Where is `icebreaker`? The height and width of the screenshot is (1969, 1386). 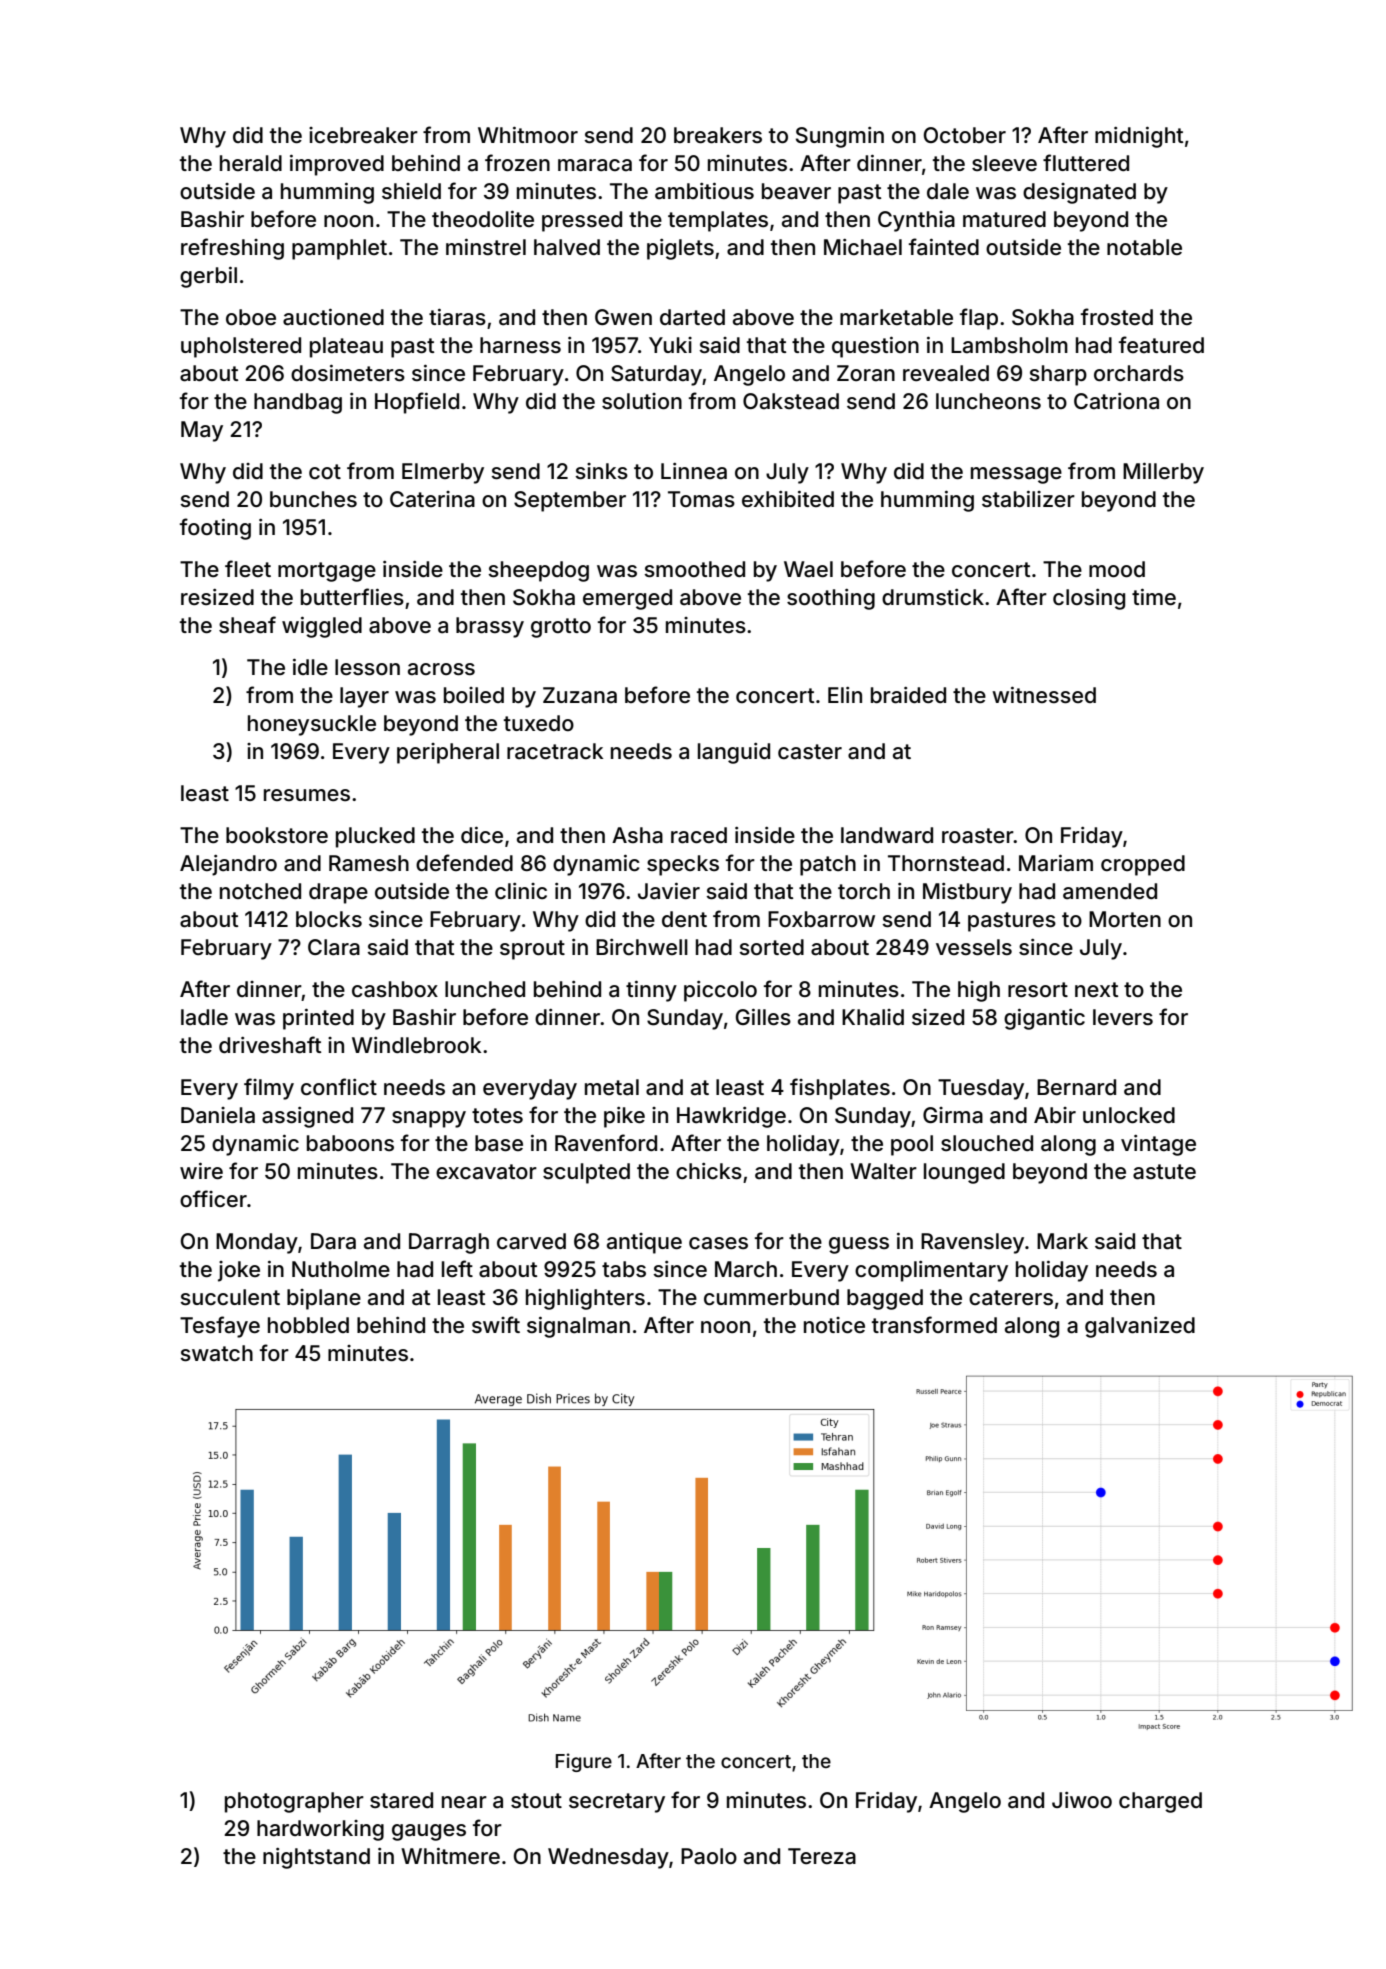 icebreaker is located at coordinates (363, 135).
